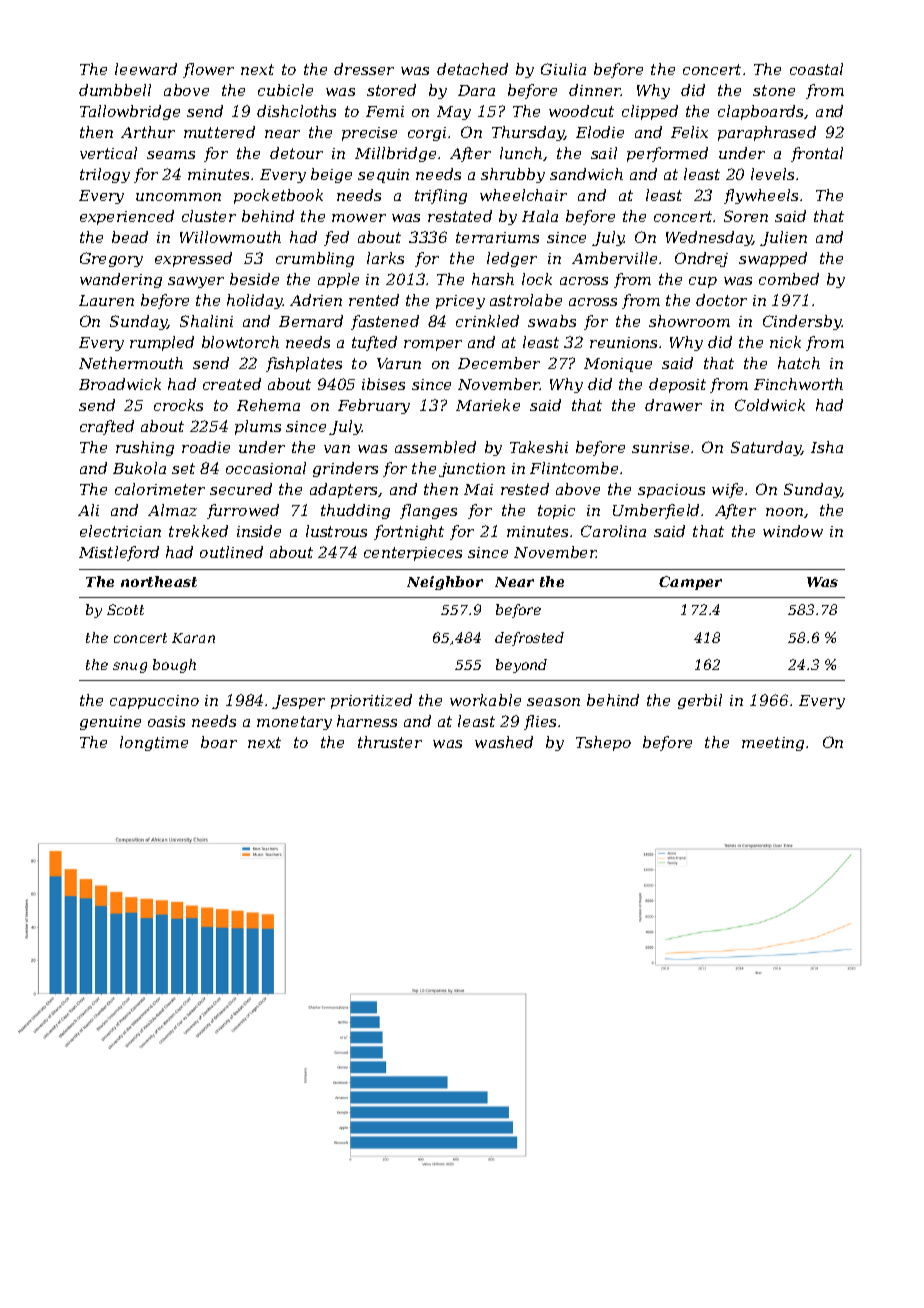 This screenshot has width=924, height=1308. I want to click on Neighbor, so click(445, 583).
